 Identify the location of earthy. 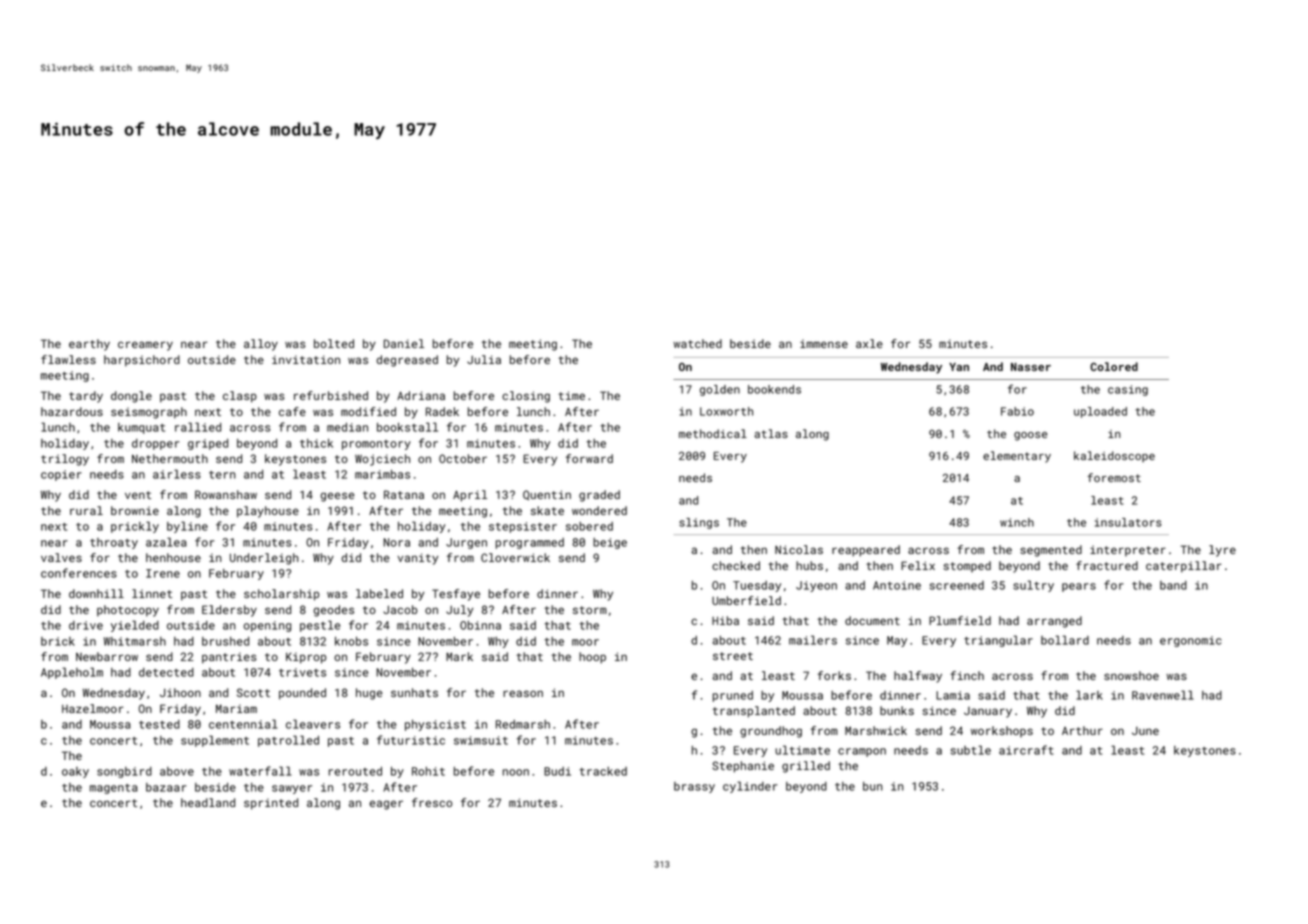
(89, 345).
